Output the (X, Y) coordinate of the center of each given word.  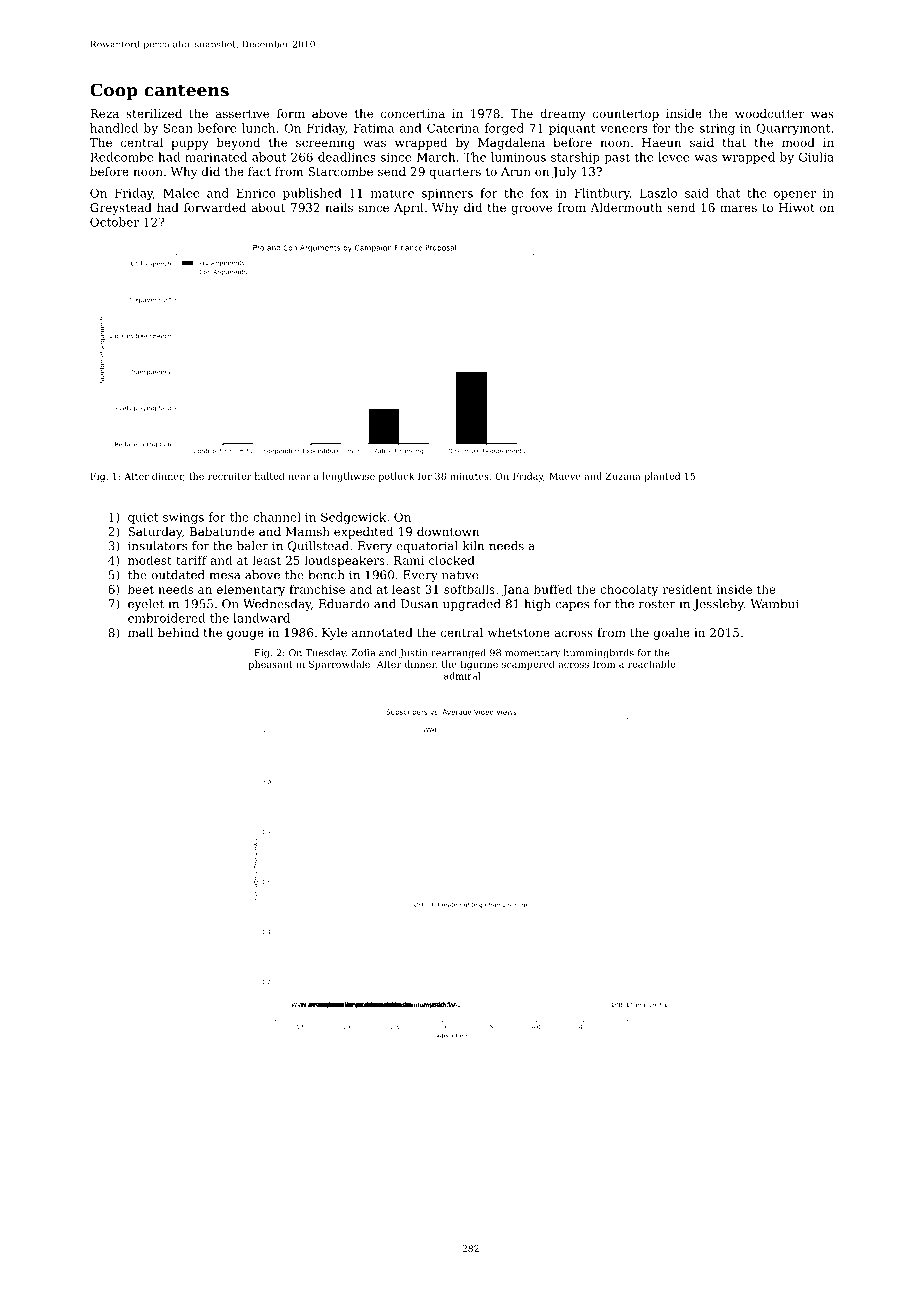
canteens (186, 90)
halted (270, 476)
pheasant (271, 665)
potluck (397, 477)
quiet (143, 518)
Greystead (121, 209)
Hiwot (797, 207)
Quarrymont (793, 129)
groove (531, 210)
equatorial (427, 547)
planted (662, 477)
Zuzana (623, 476)
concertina (413, 113)
